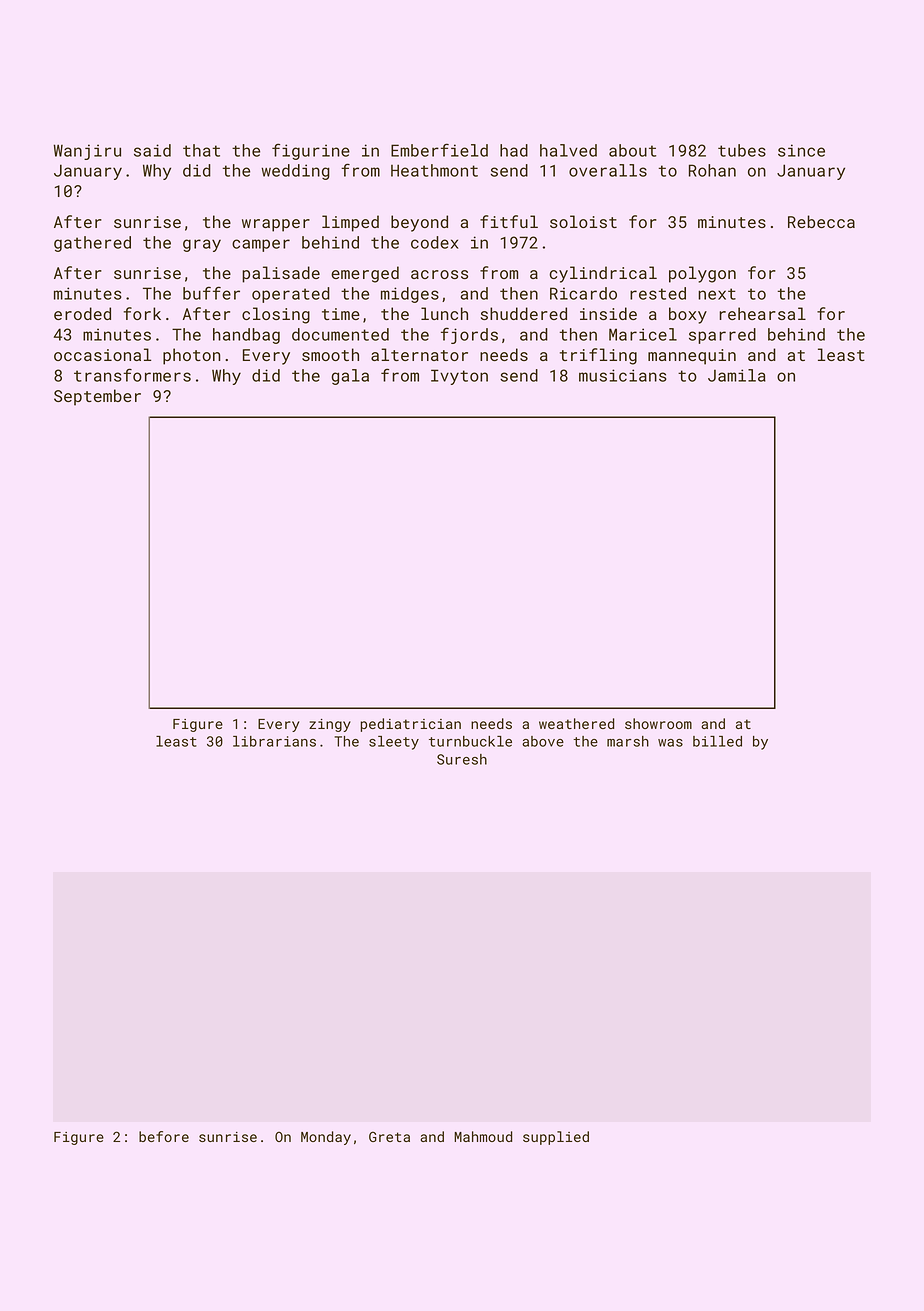 Image resolution: width=924 pixels, height=1311 pixels. What do you see at coordinates (276, 225) in the image?
I see `wrapper` at bounding box center [276, 225].
